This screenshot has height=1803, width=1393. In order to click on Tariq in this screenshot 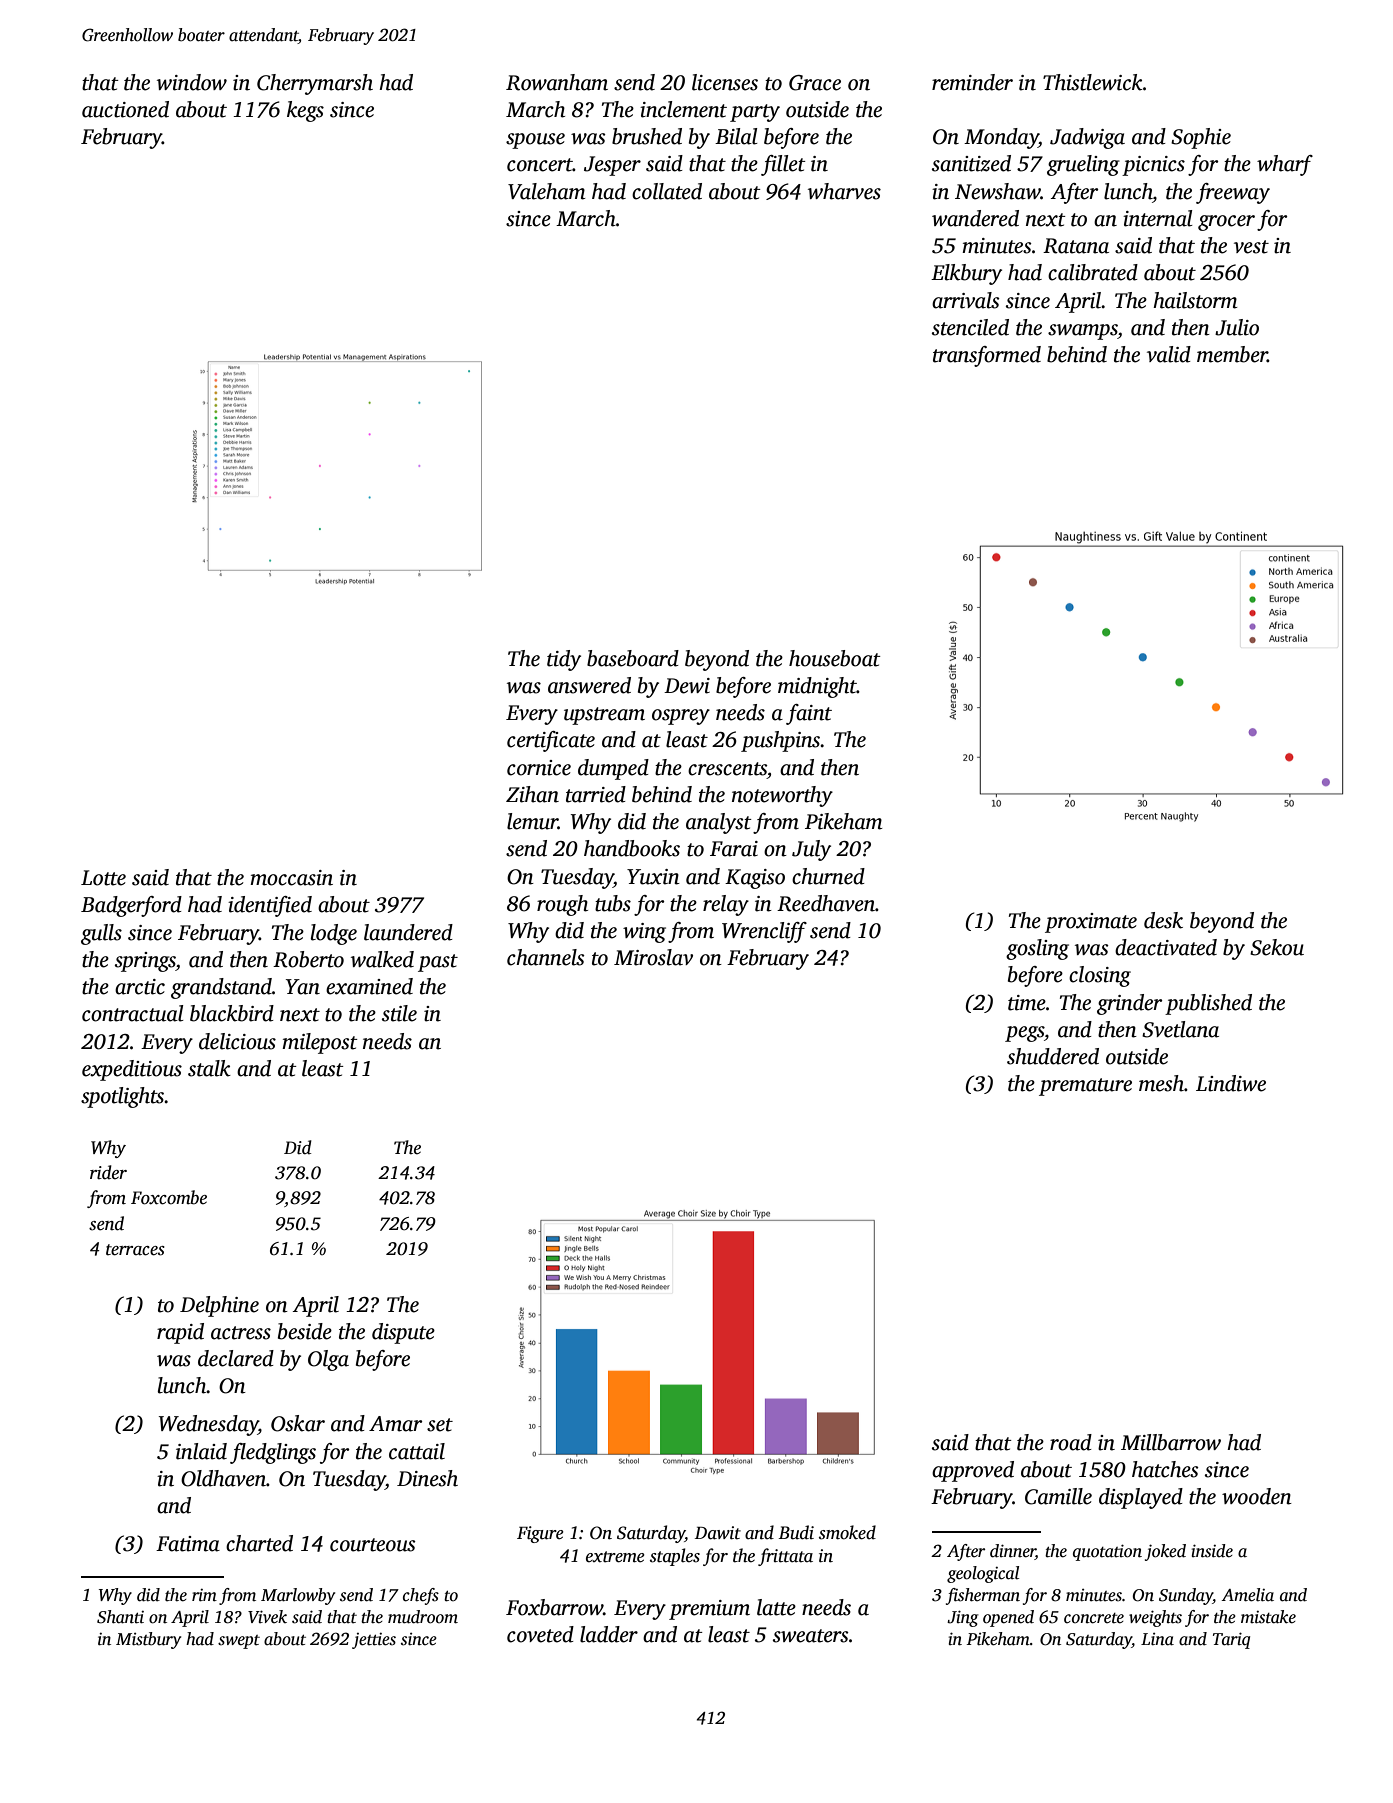, I will do `click(1231, 1640)`.
